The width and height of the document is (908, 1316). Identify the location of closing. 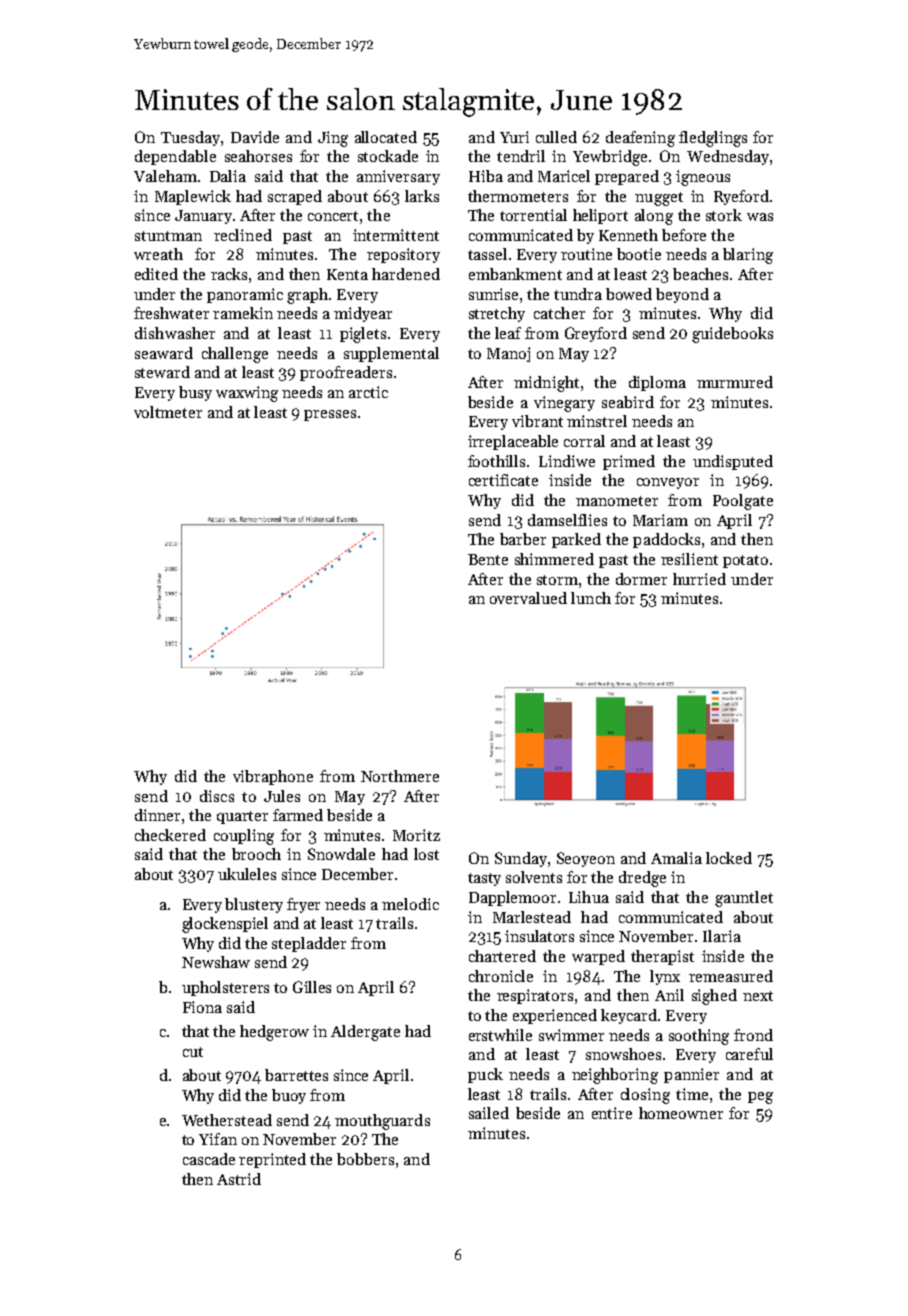
(645, 1096).
